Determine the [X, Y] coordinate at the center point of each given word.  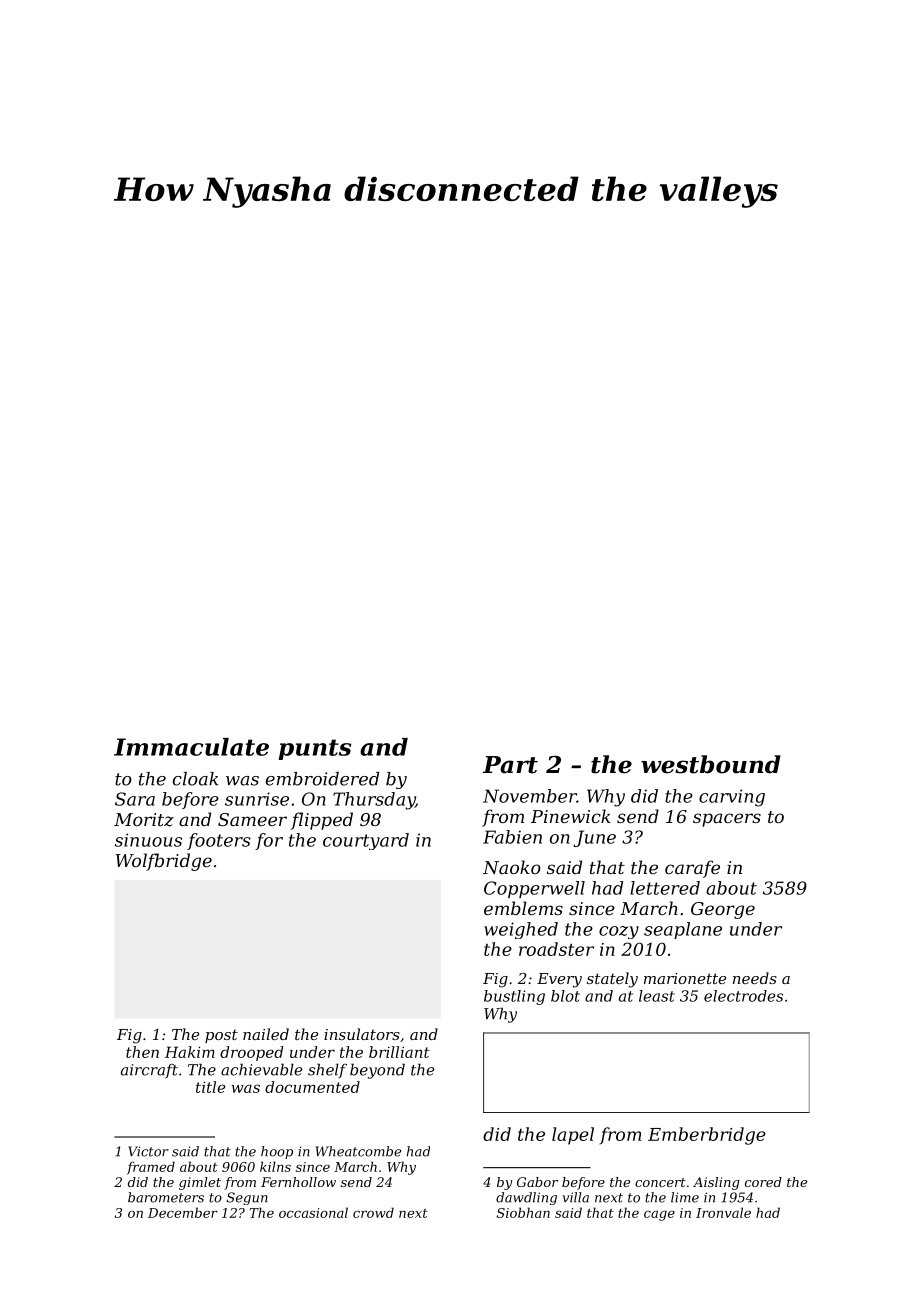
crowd [373, 1212]
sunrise [257, 799]
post [221, 1036]
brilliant [399, 1052]
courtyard [366, 841]
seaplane [683, 930]
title [210, 1087]
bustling [514, 997]
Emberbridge [707, 1136]
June [594, 838]
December [183, 1212]
